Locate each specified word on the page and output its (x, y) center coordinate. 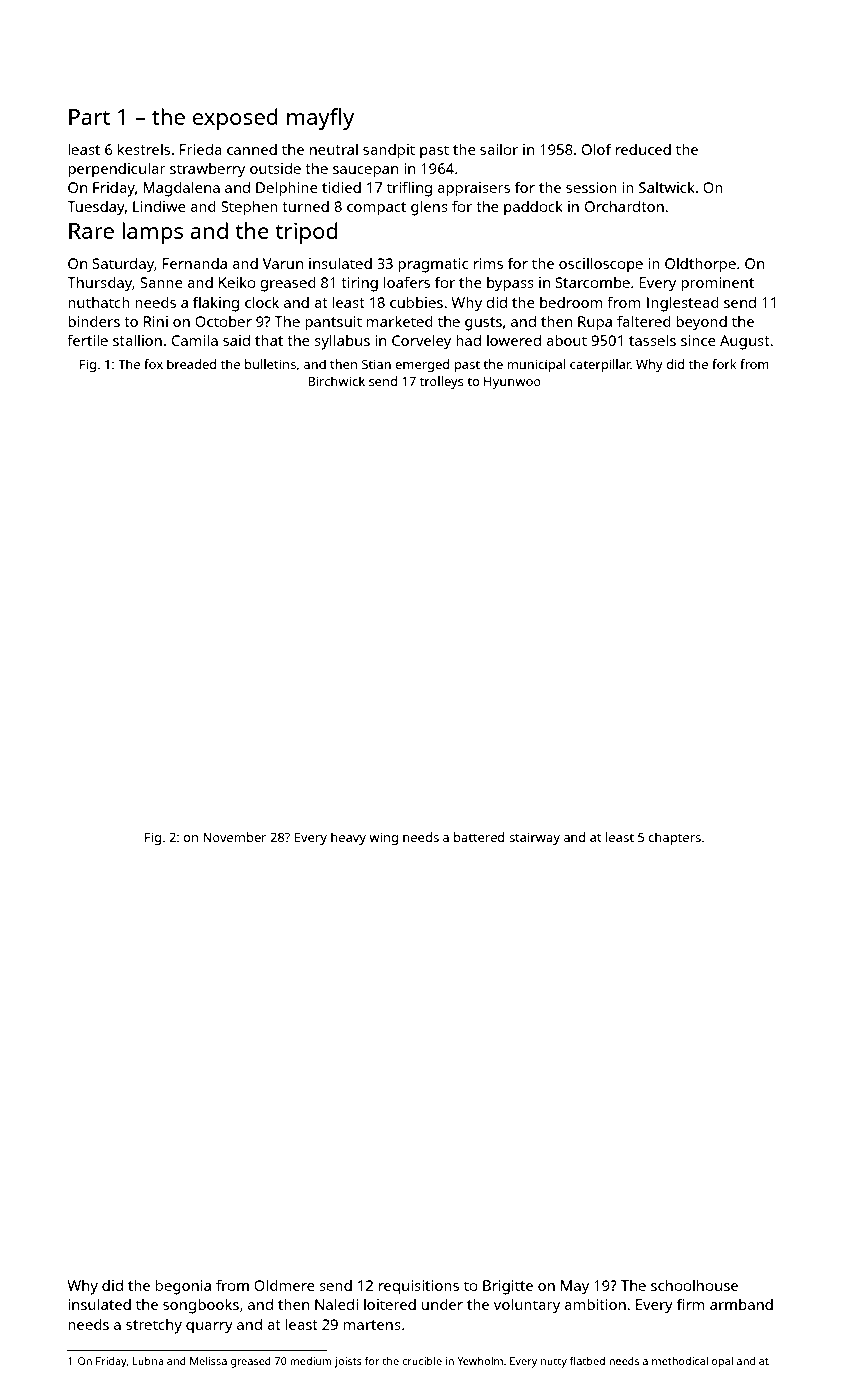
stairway (534, 838)
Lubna (148, 1361)
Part (89, 117)
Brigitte (508, 1287)
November (234, 837)
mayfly (320, 119)
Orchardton (624, 206)
